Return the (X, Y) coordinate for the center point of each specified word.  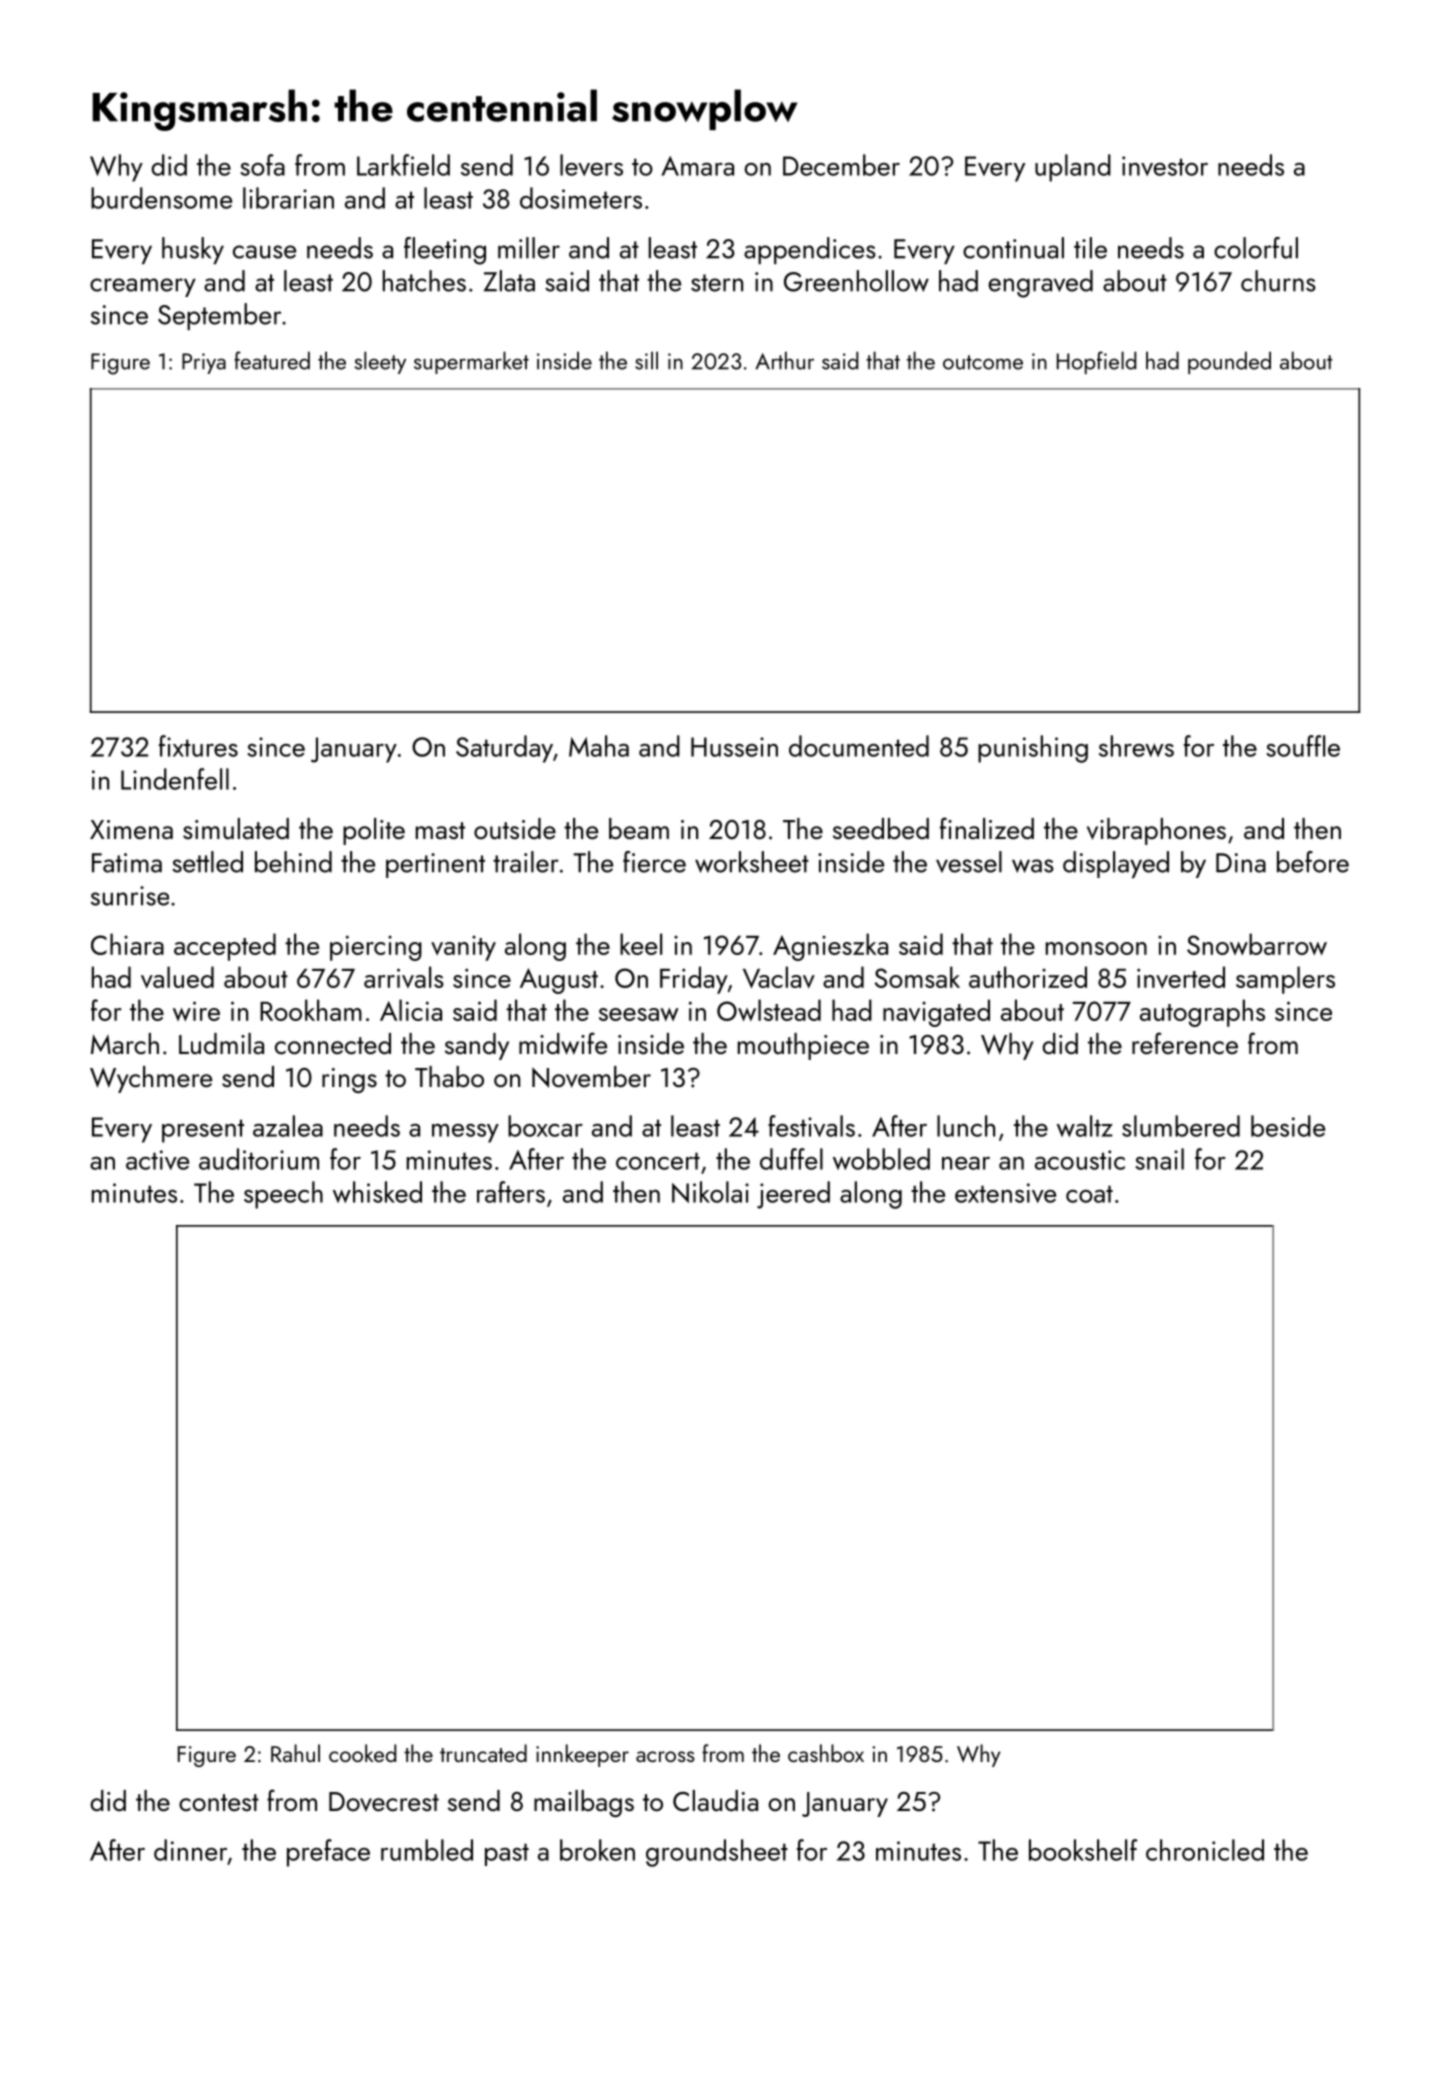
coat (1089, 1194)
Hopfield (1096, 362)
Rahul (295, 1753)
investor (1165, 166)
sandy (477, 1046)
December (841, 165)
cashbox (826, 1753)
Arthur (784, 360)
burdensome (161, 198)
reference (1185, 1043)
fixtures (198, 746)
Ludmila (221, 1043)
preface (328, 1853)
